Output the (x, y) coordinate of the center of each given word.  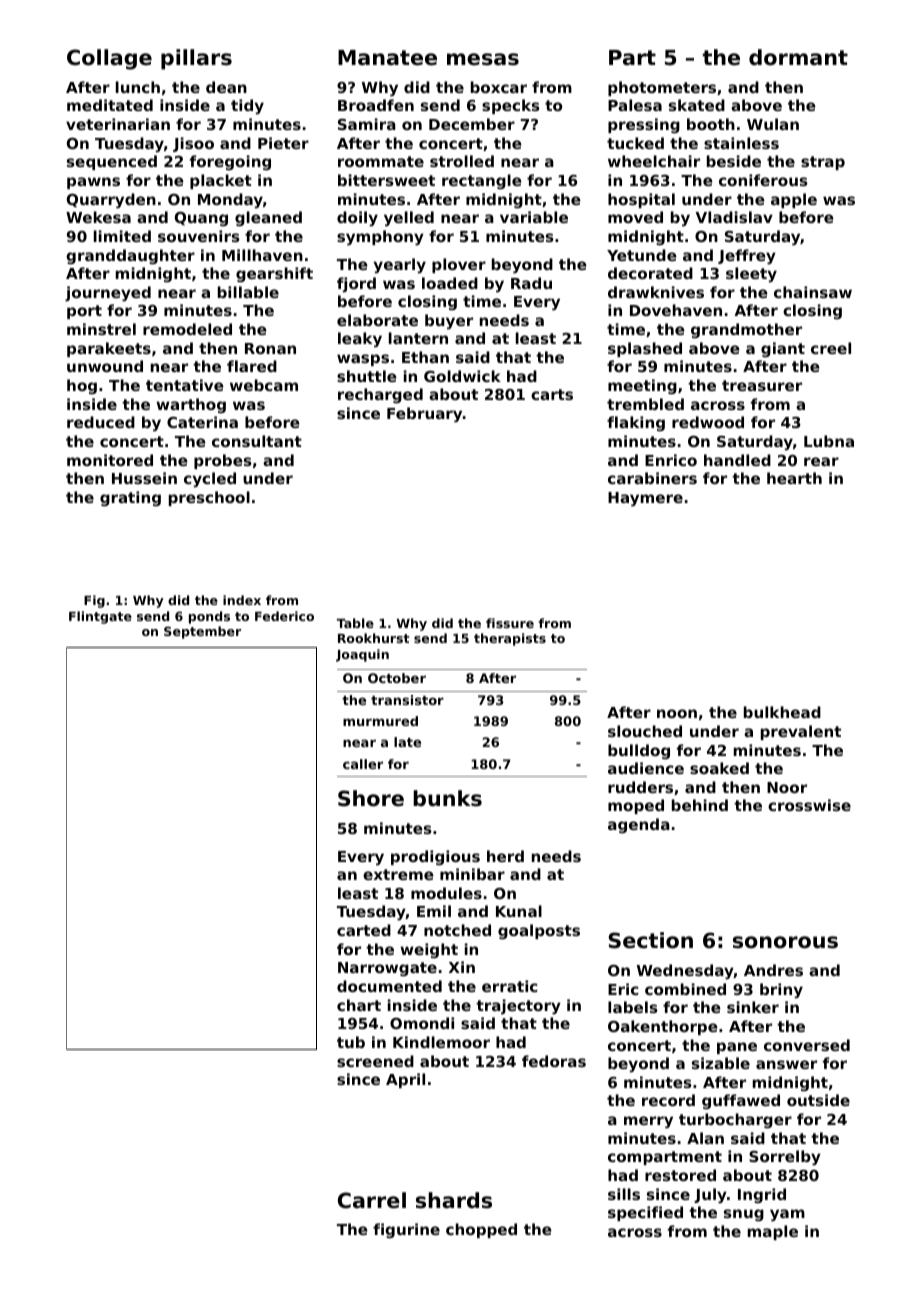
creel (831, 348)
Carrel (372, 1200)
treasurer (762, 385)
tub (351, 1042)
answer (786, 1064)
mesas (483, 59)
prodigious (435, 857)
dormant (798, 57)
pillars (196, 59)
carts (552, 394)
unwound (105, 366)
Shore (371, 798)
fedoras (554, 1061)
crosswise (809, 805)
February (424, 415)
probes (223, 461)
